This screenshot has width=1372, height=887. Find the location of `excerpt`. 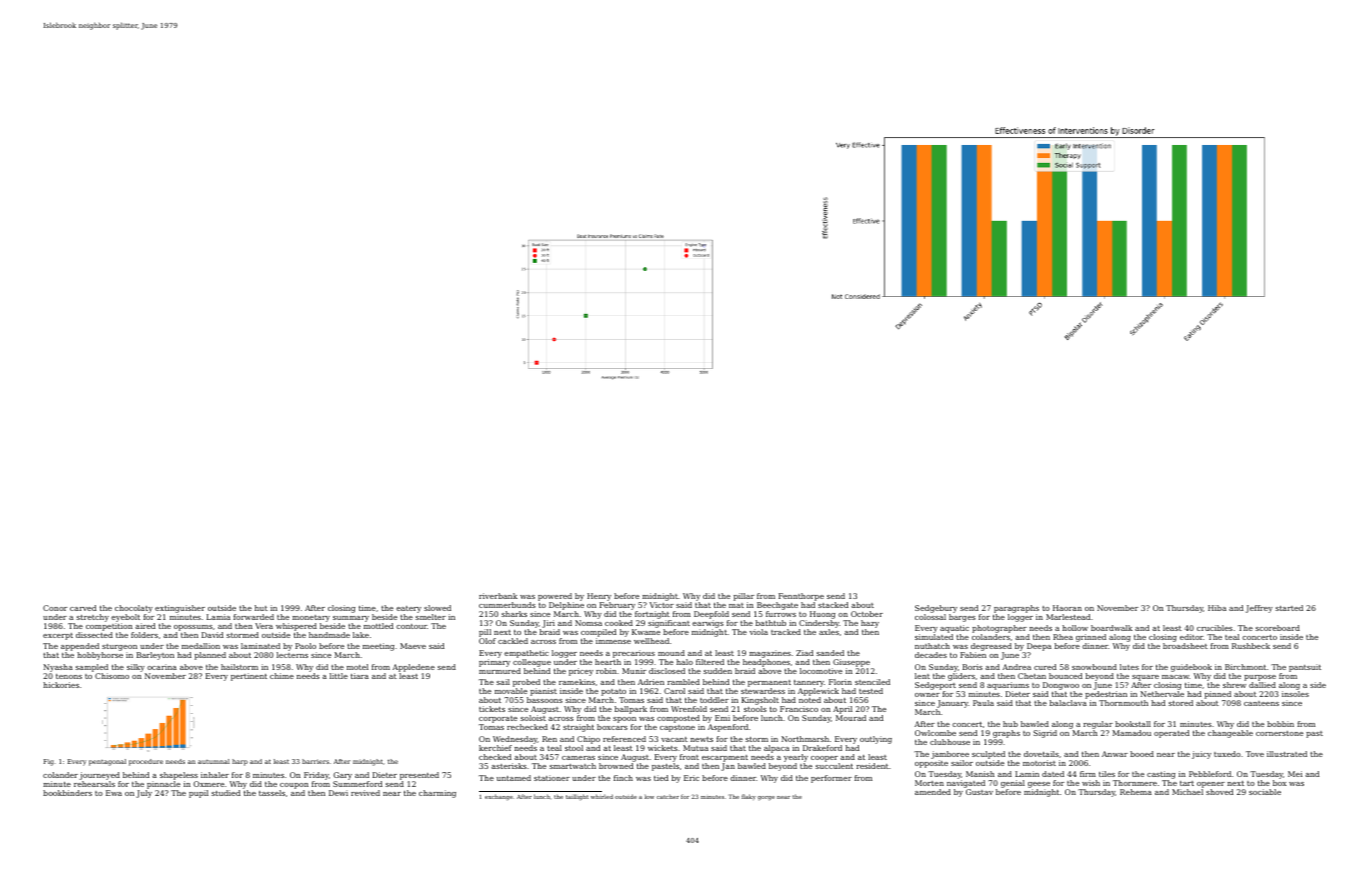

excerpt is located at coordinates (58, 636).
